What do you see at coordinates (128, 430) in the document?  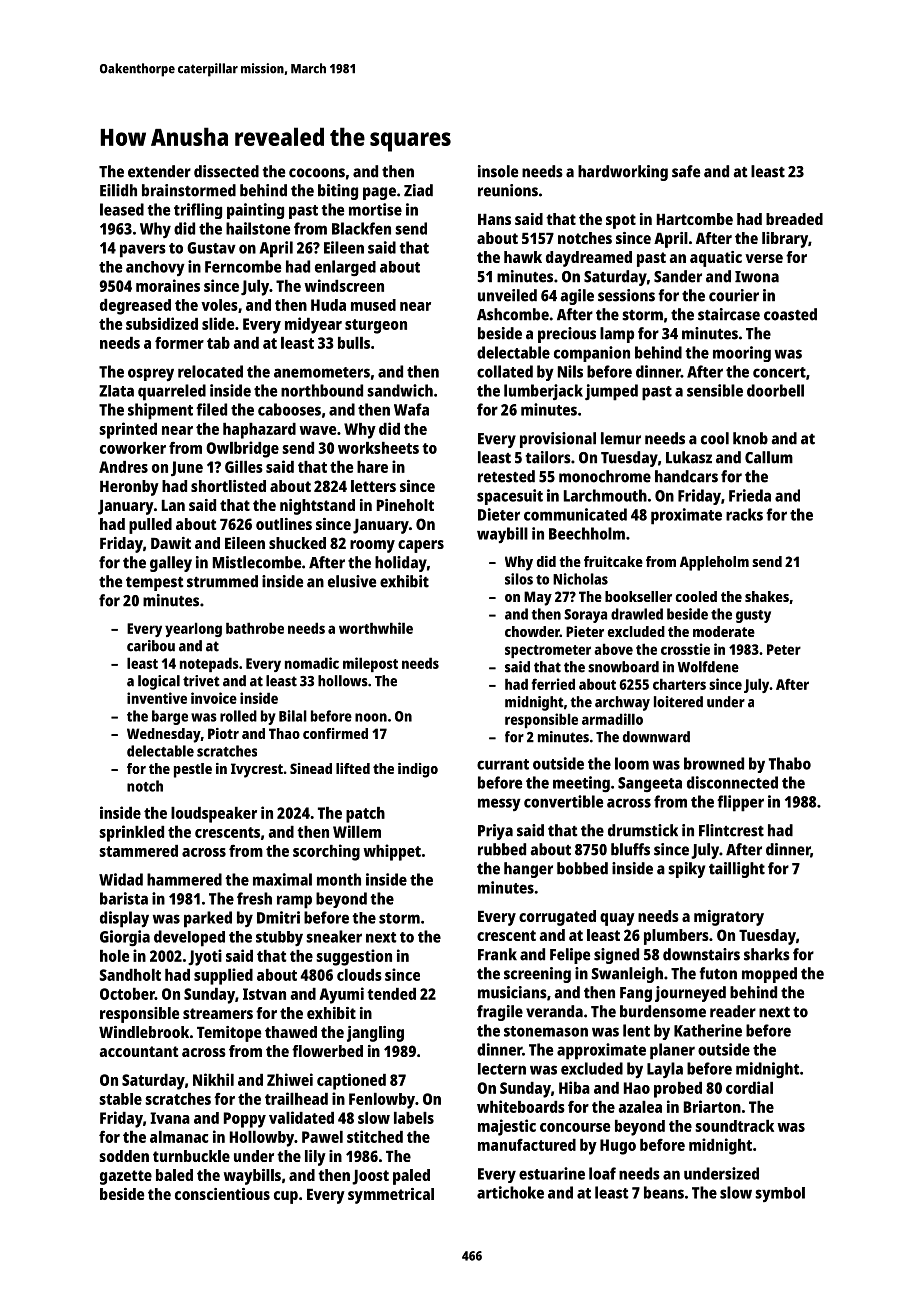 I see `sprinted` at bounding box center [128, 430].
